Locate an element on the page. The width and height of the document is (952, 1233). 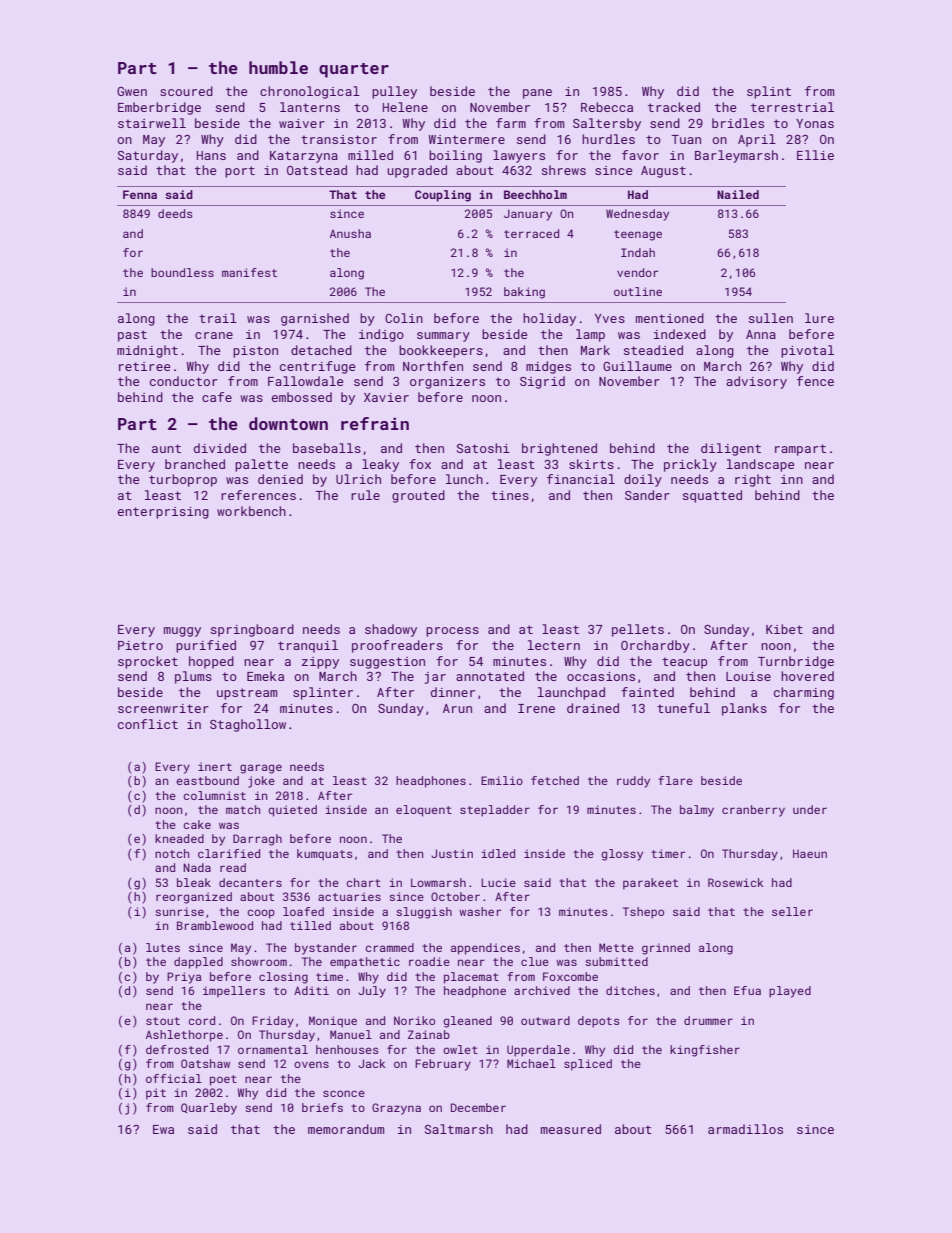
measured is located at coordinates (571, 1129).
